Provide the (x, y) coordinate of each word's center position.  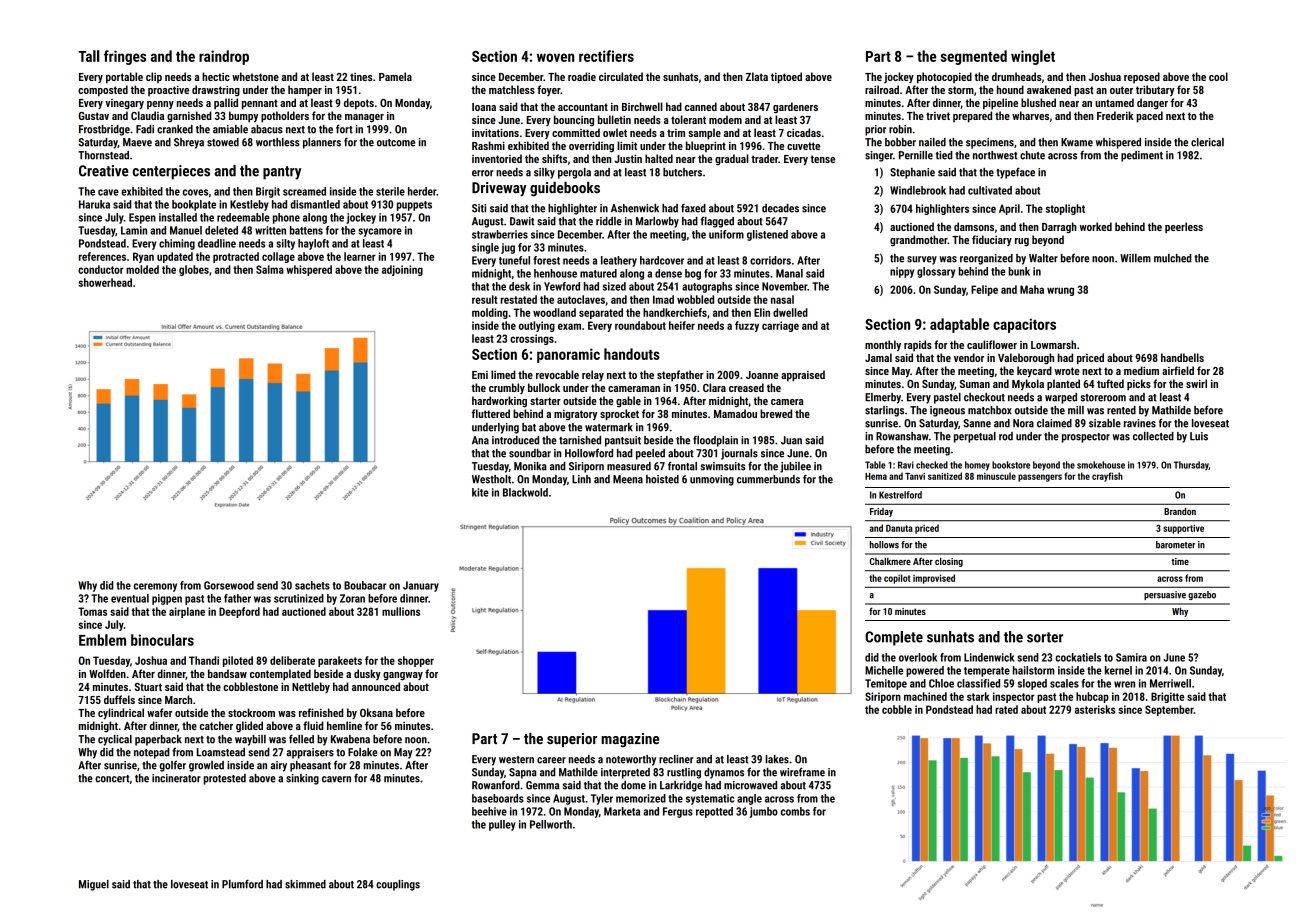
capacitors (1024, 325)
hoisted (662, 479)
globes (194, 270)
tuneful (514, 260)
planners (322, 143)
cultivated (990, 190)
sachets (312, 585)
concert (112, 779)
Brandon (1180, 511)
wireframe (802, 772)
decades (780, 208)
